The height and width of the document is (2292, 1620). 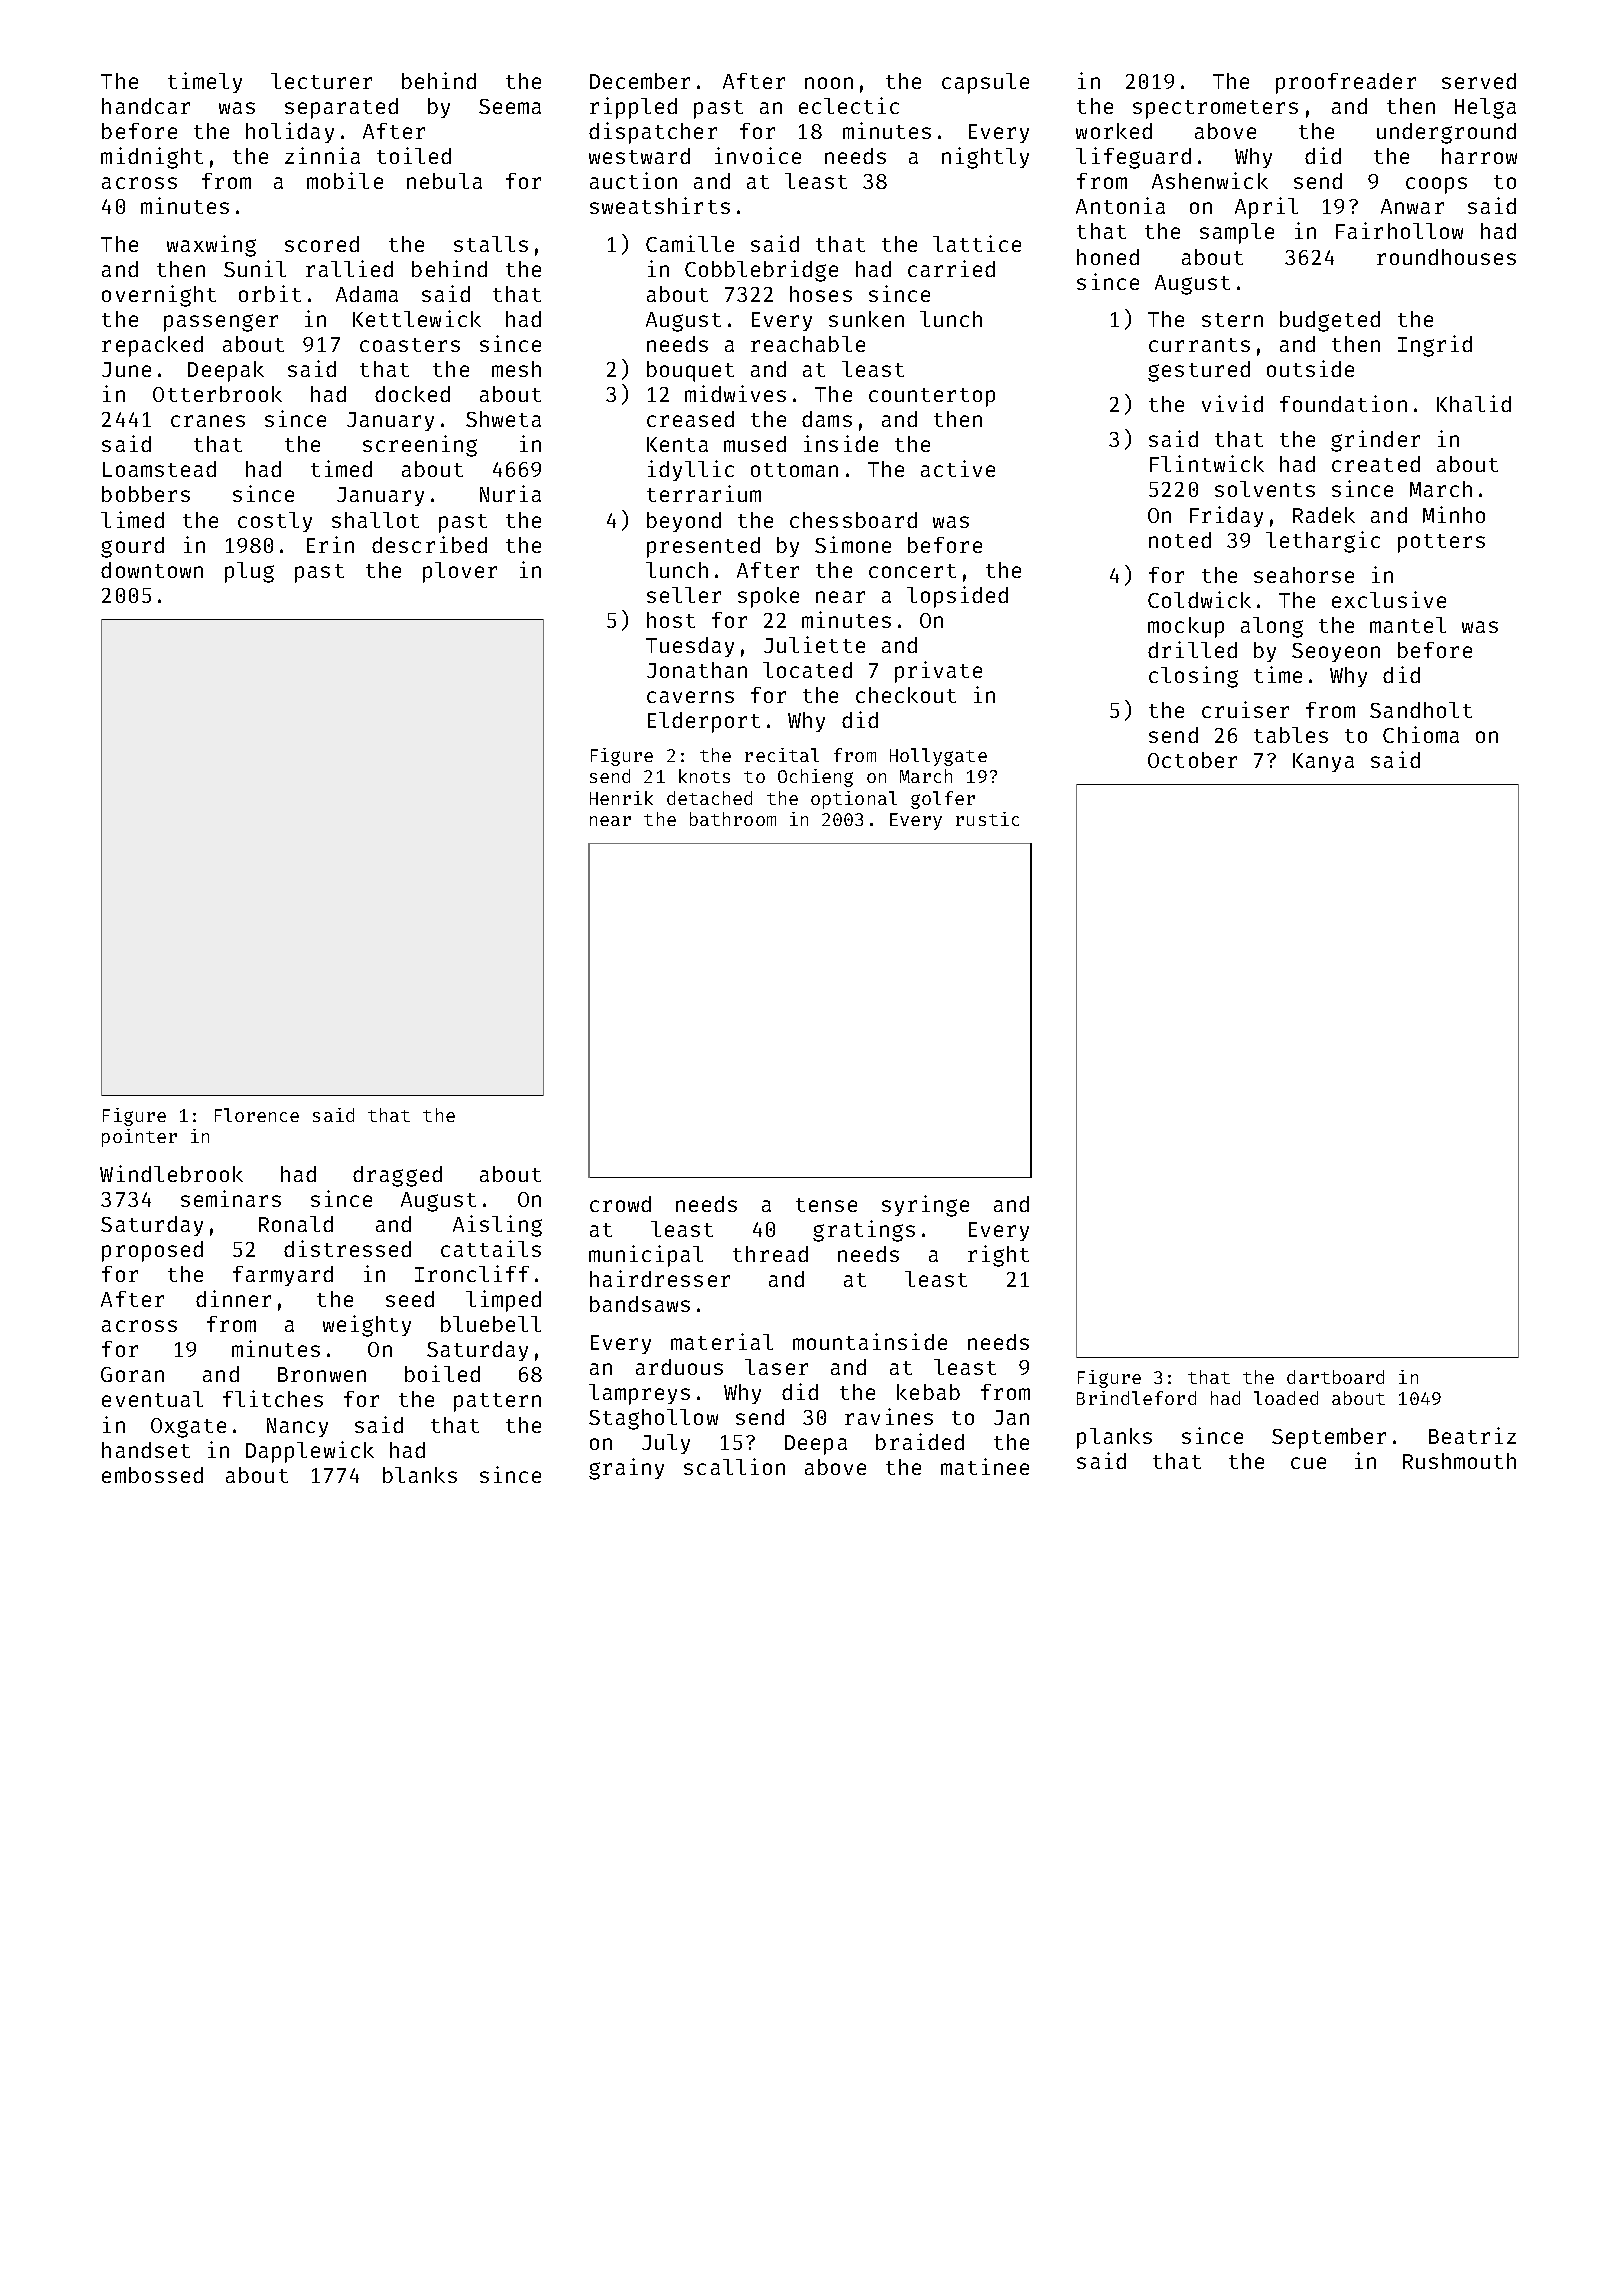 I want to click on proofreader, so click(x=1346, y=83).
